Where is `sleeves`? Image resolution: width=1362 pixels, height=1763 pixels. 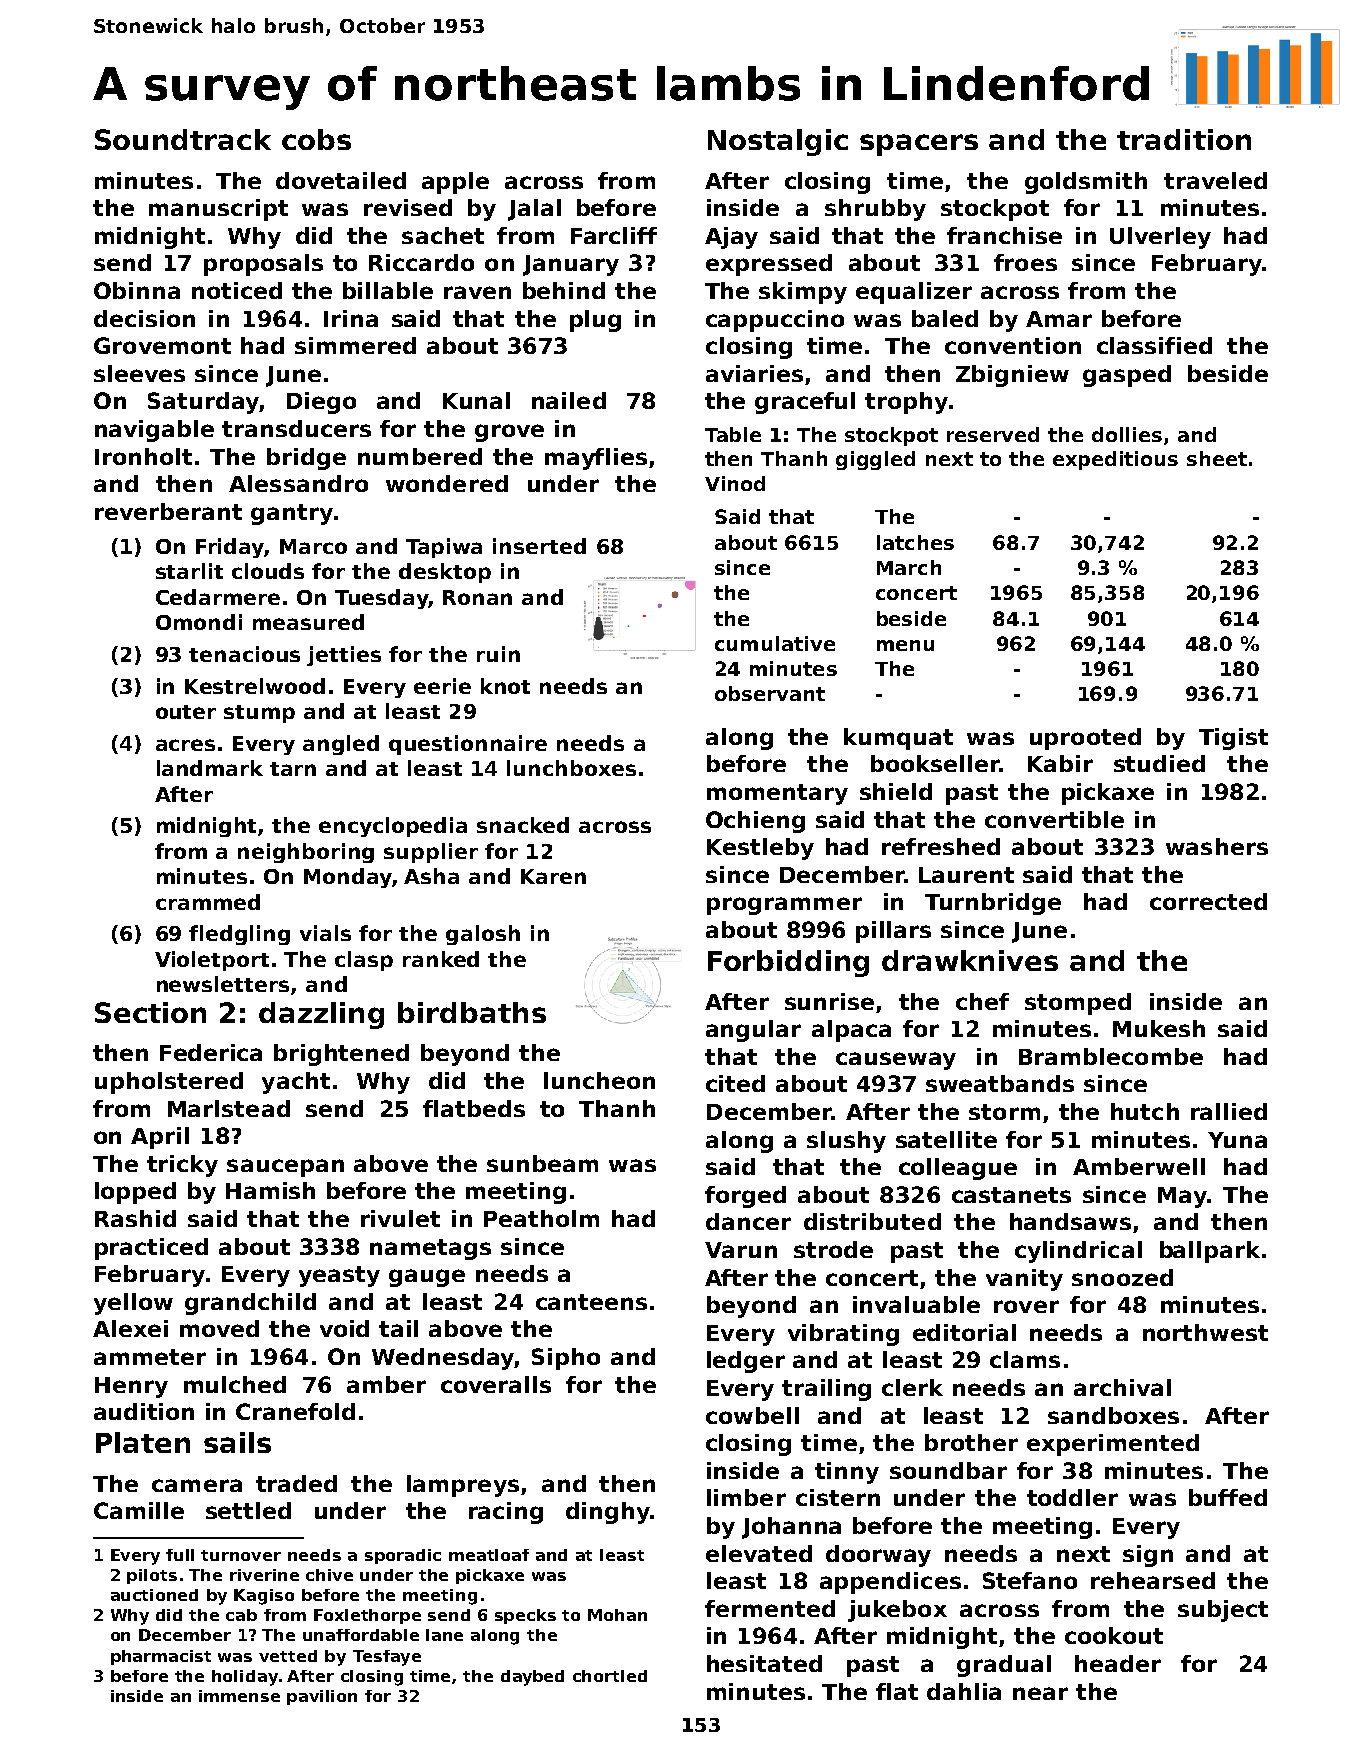
sleeves is located at coordinates (139, 373).
